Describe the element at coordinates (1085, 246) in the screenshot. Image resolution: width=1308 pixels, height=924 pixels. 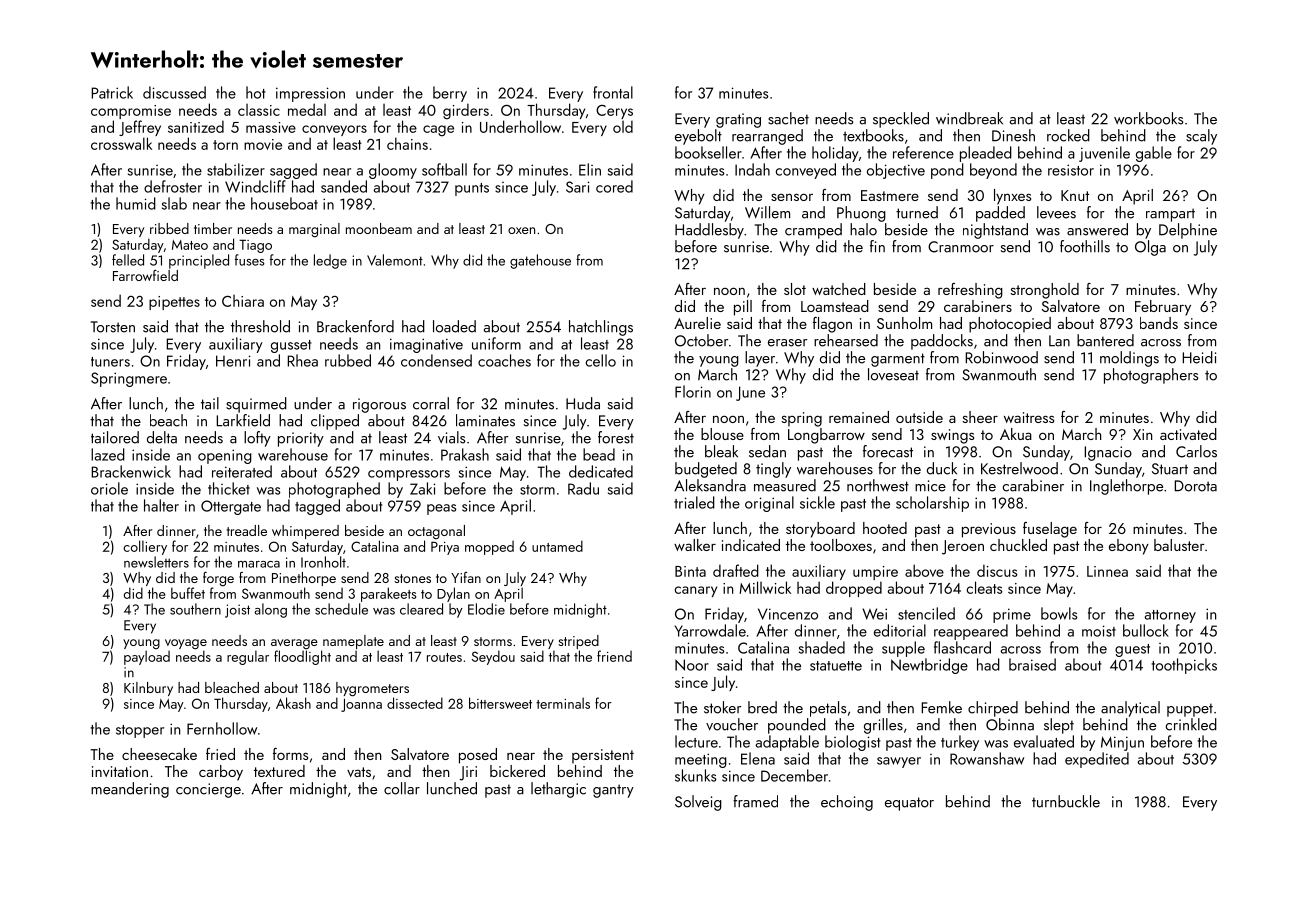
I see `foothills` at that location.
